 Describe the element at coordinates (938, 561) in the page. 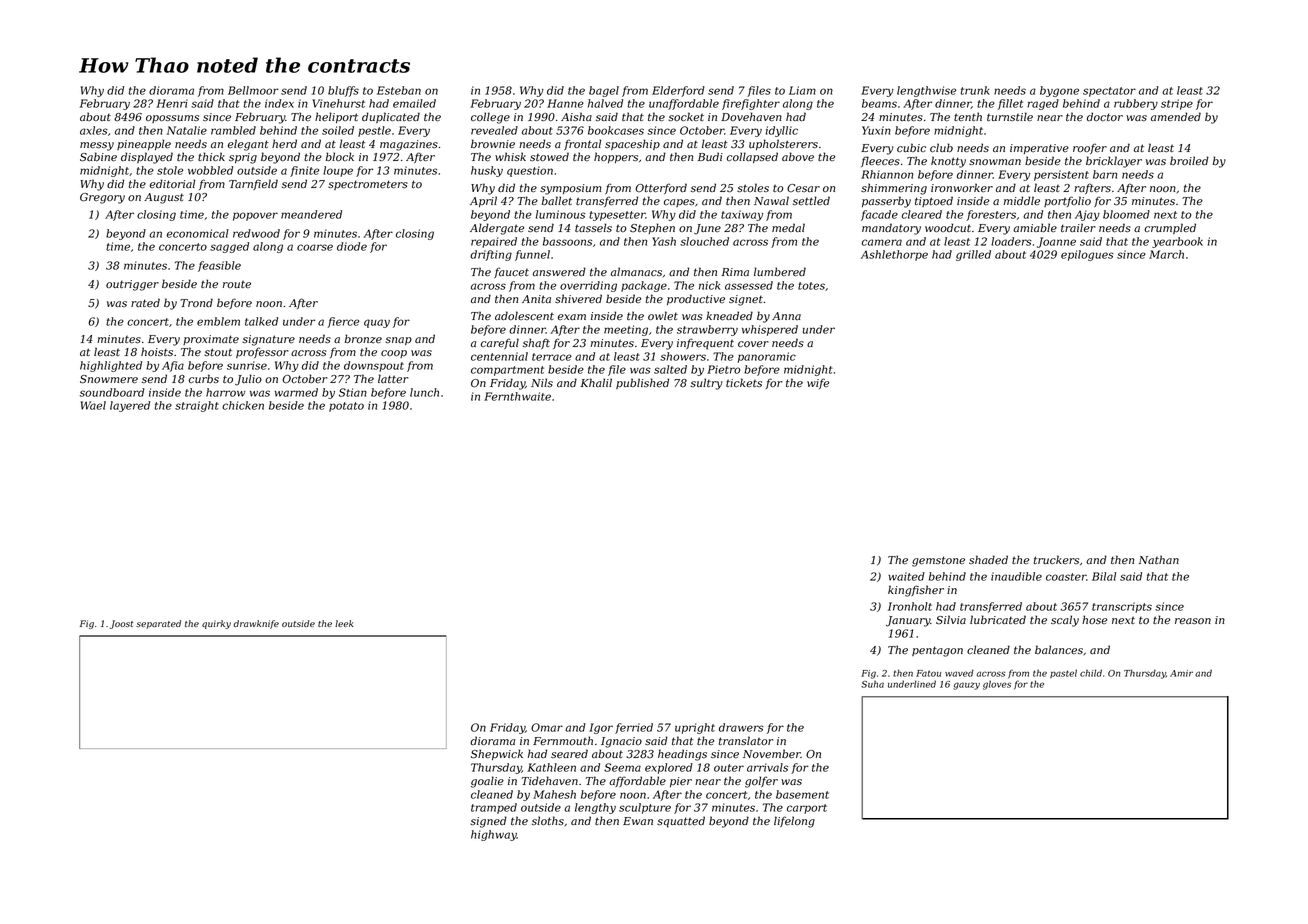

I see `gemstone` at that location.
